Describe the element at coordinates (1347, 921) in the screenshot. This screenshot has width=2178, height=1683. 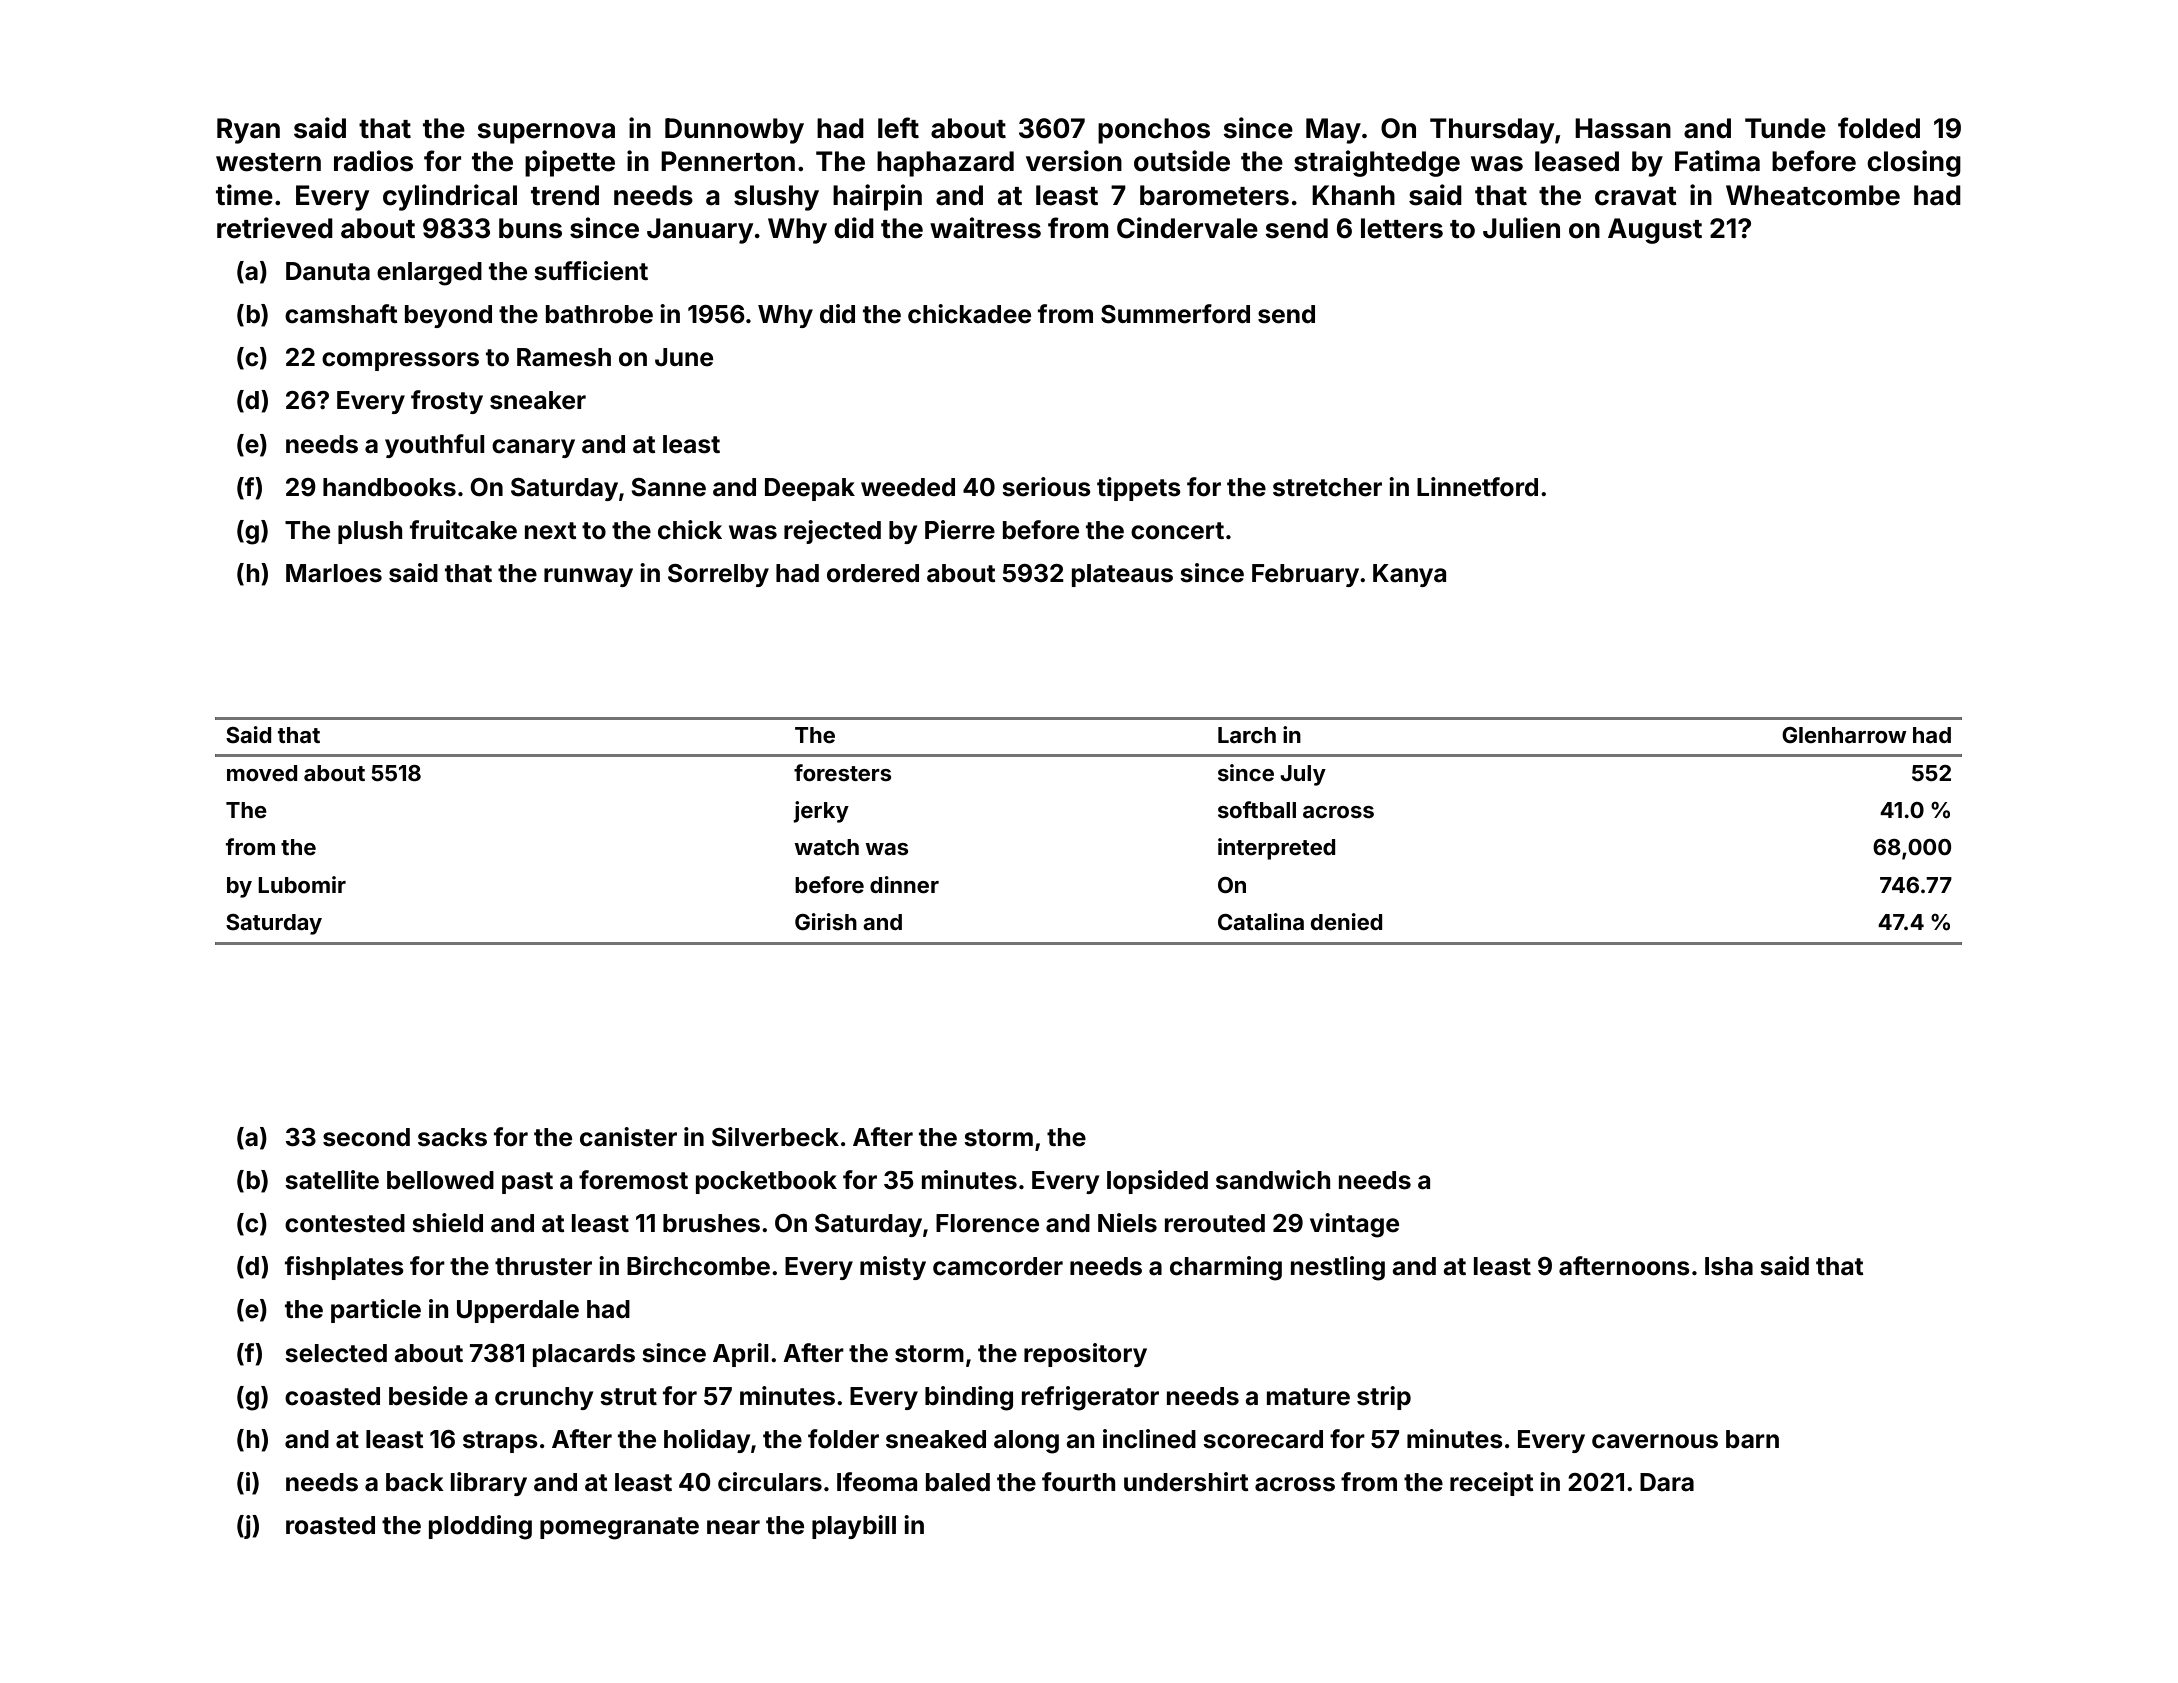
I see `denied` at that location.
